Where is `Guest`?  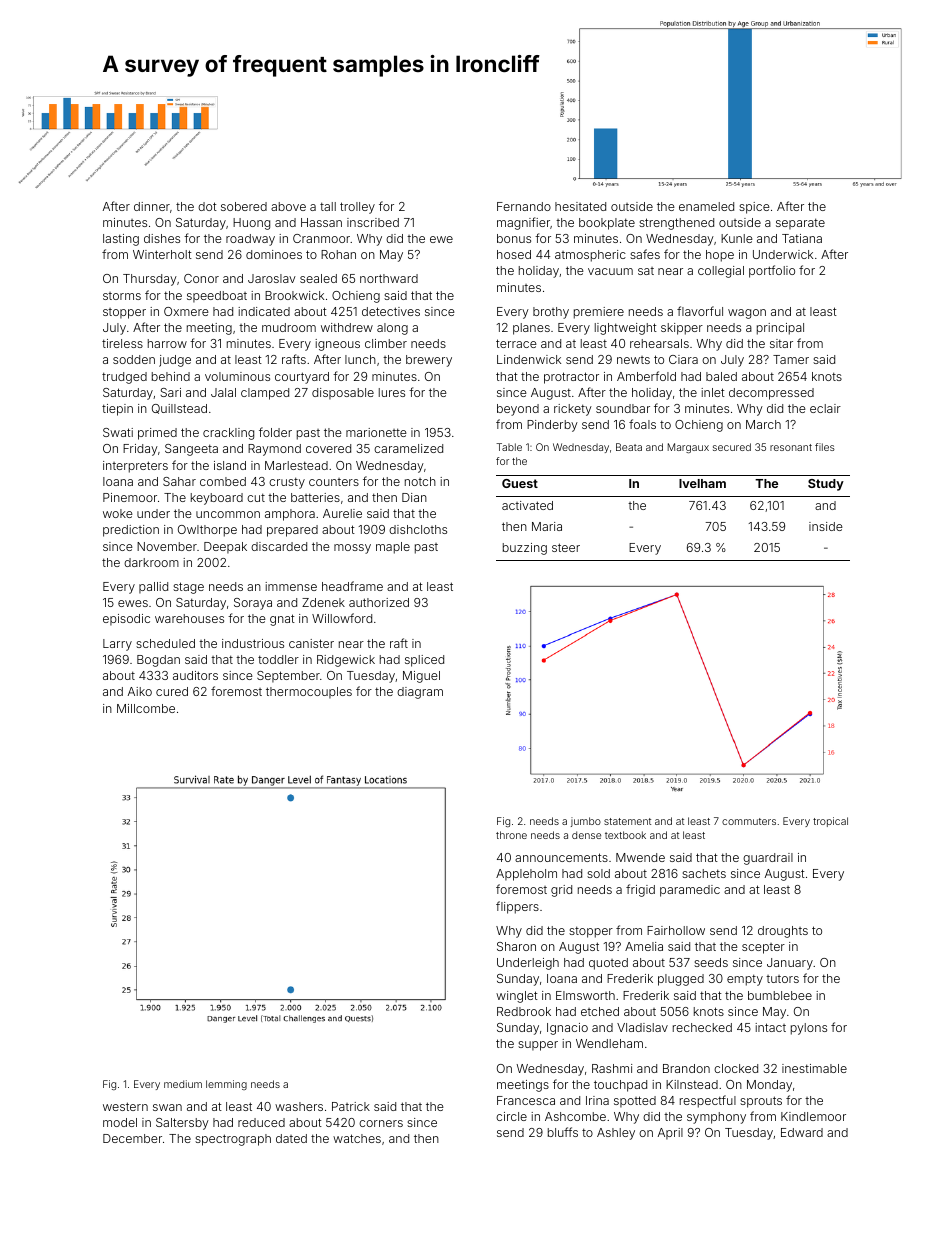 Guest is located at coordinates (520, 483).
